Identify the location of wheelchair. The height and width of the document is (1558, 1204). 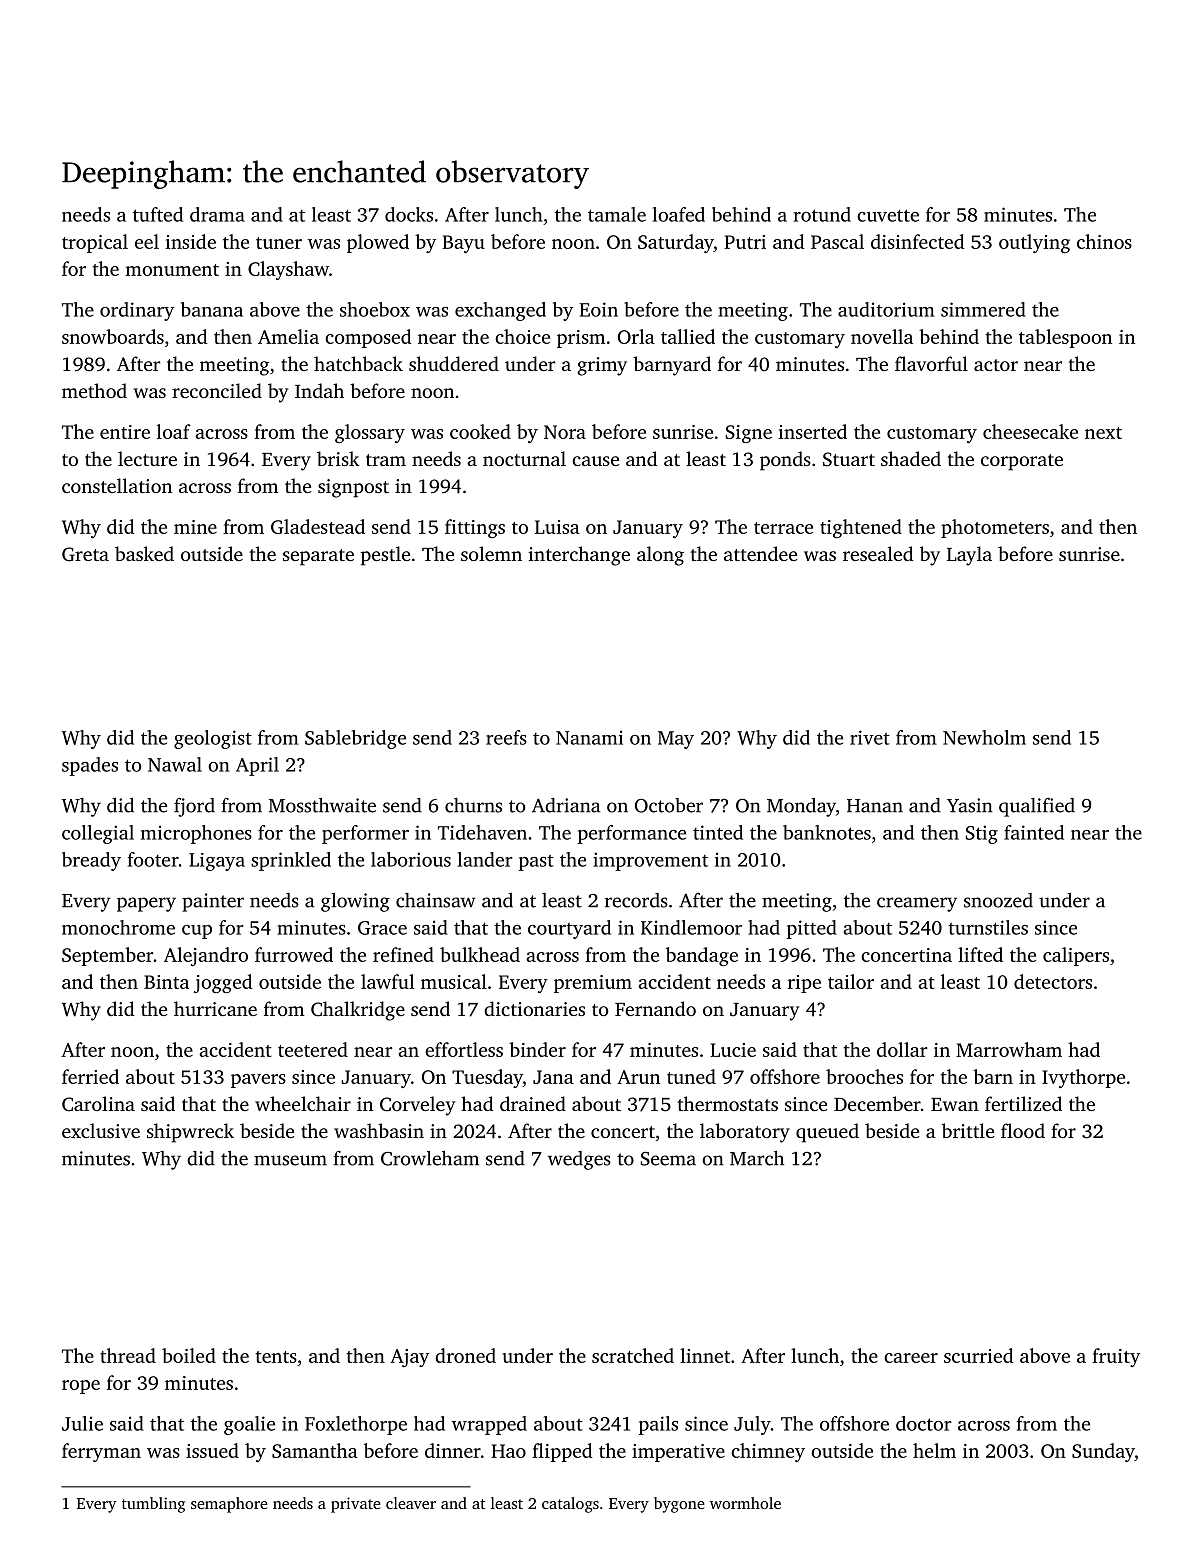
(303, 1103).
